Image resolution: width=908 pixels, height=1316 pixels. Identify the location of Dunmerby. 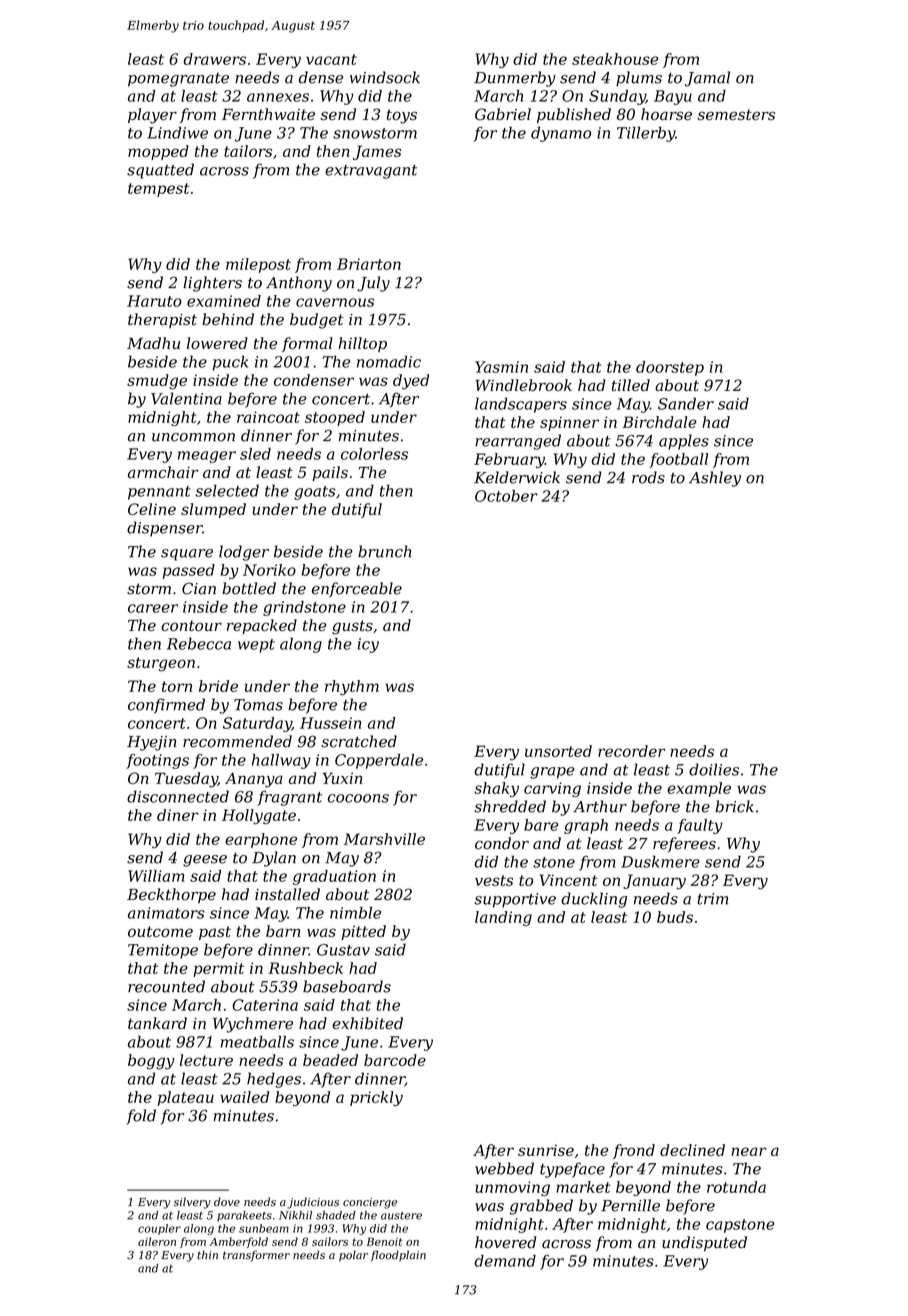
(515, 79).
